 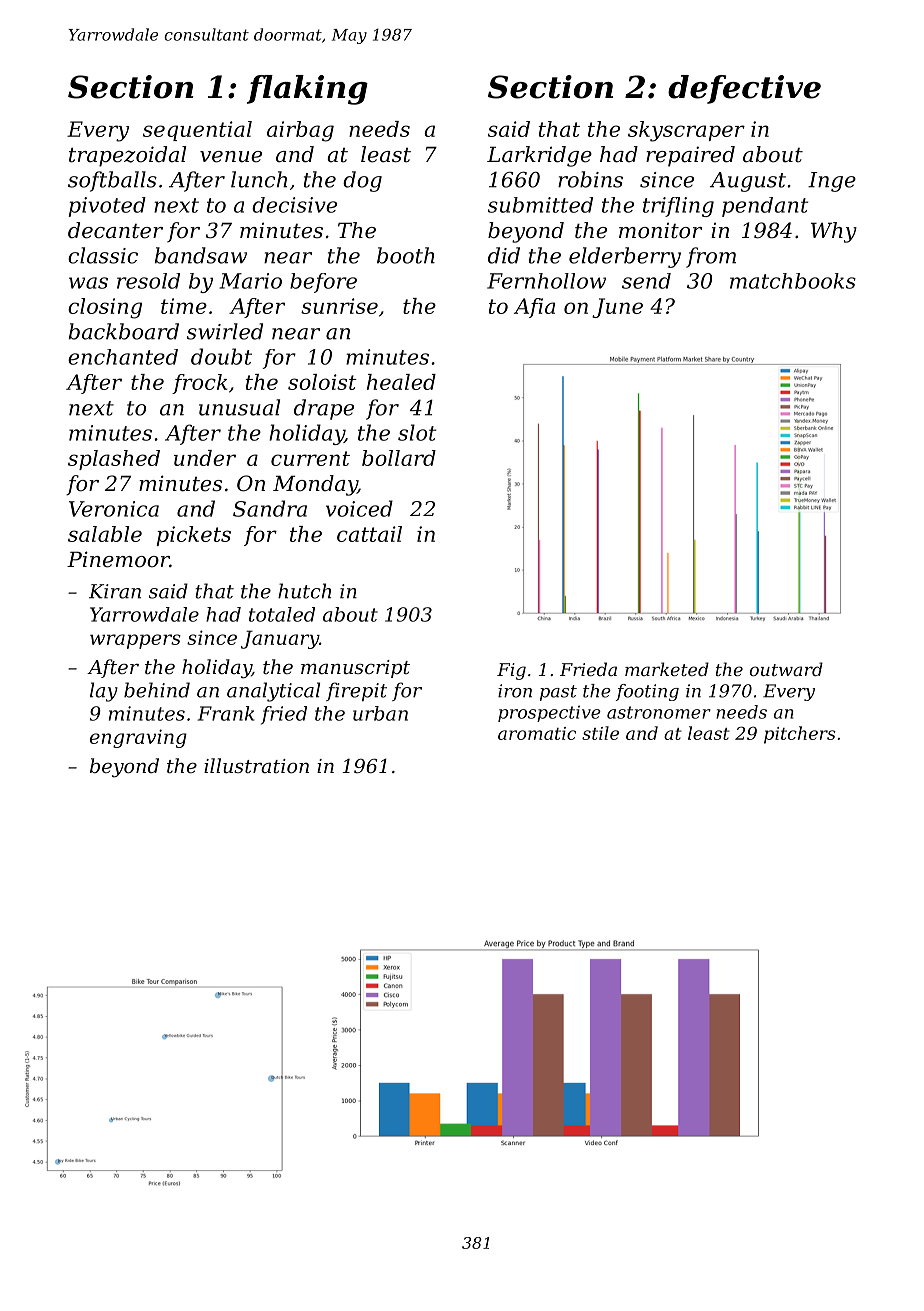 What do you see at coordinates (225, 331) in the page?
I see `swirled` at bounding box center [225, 331].
